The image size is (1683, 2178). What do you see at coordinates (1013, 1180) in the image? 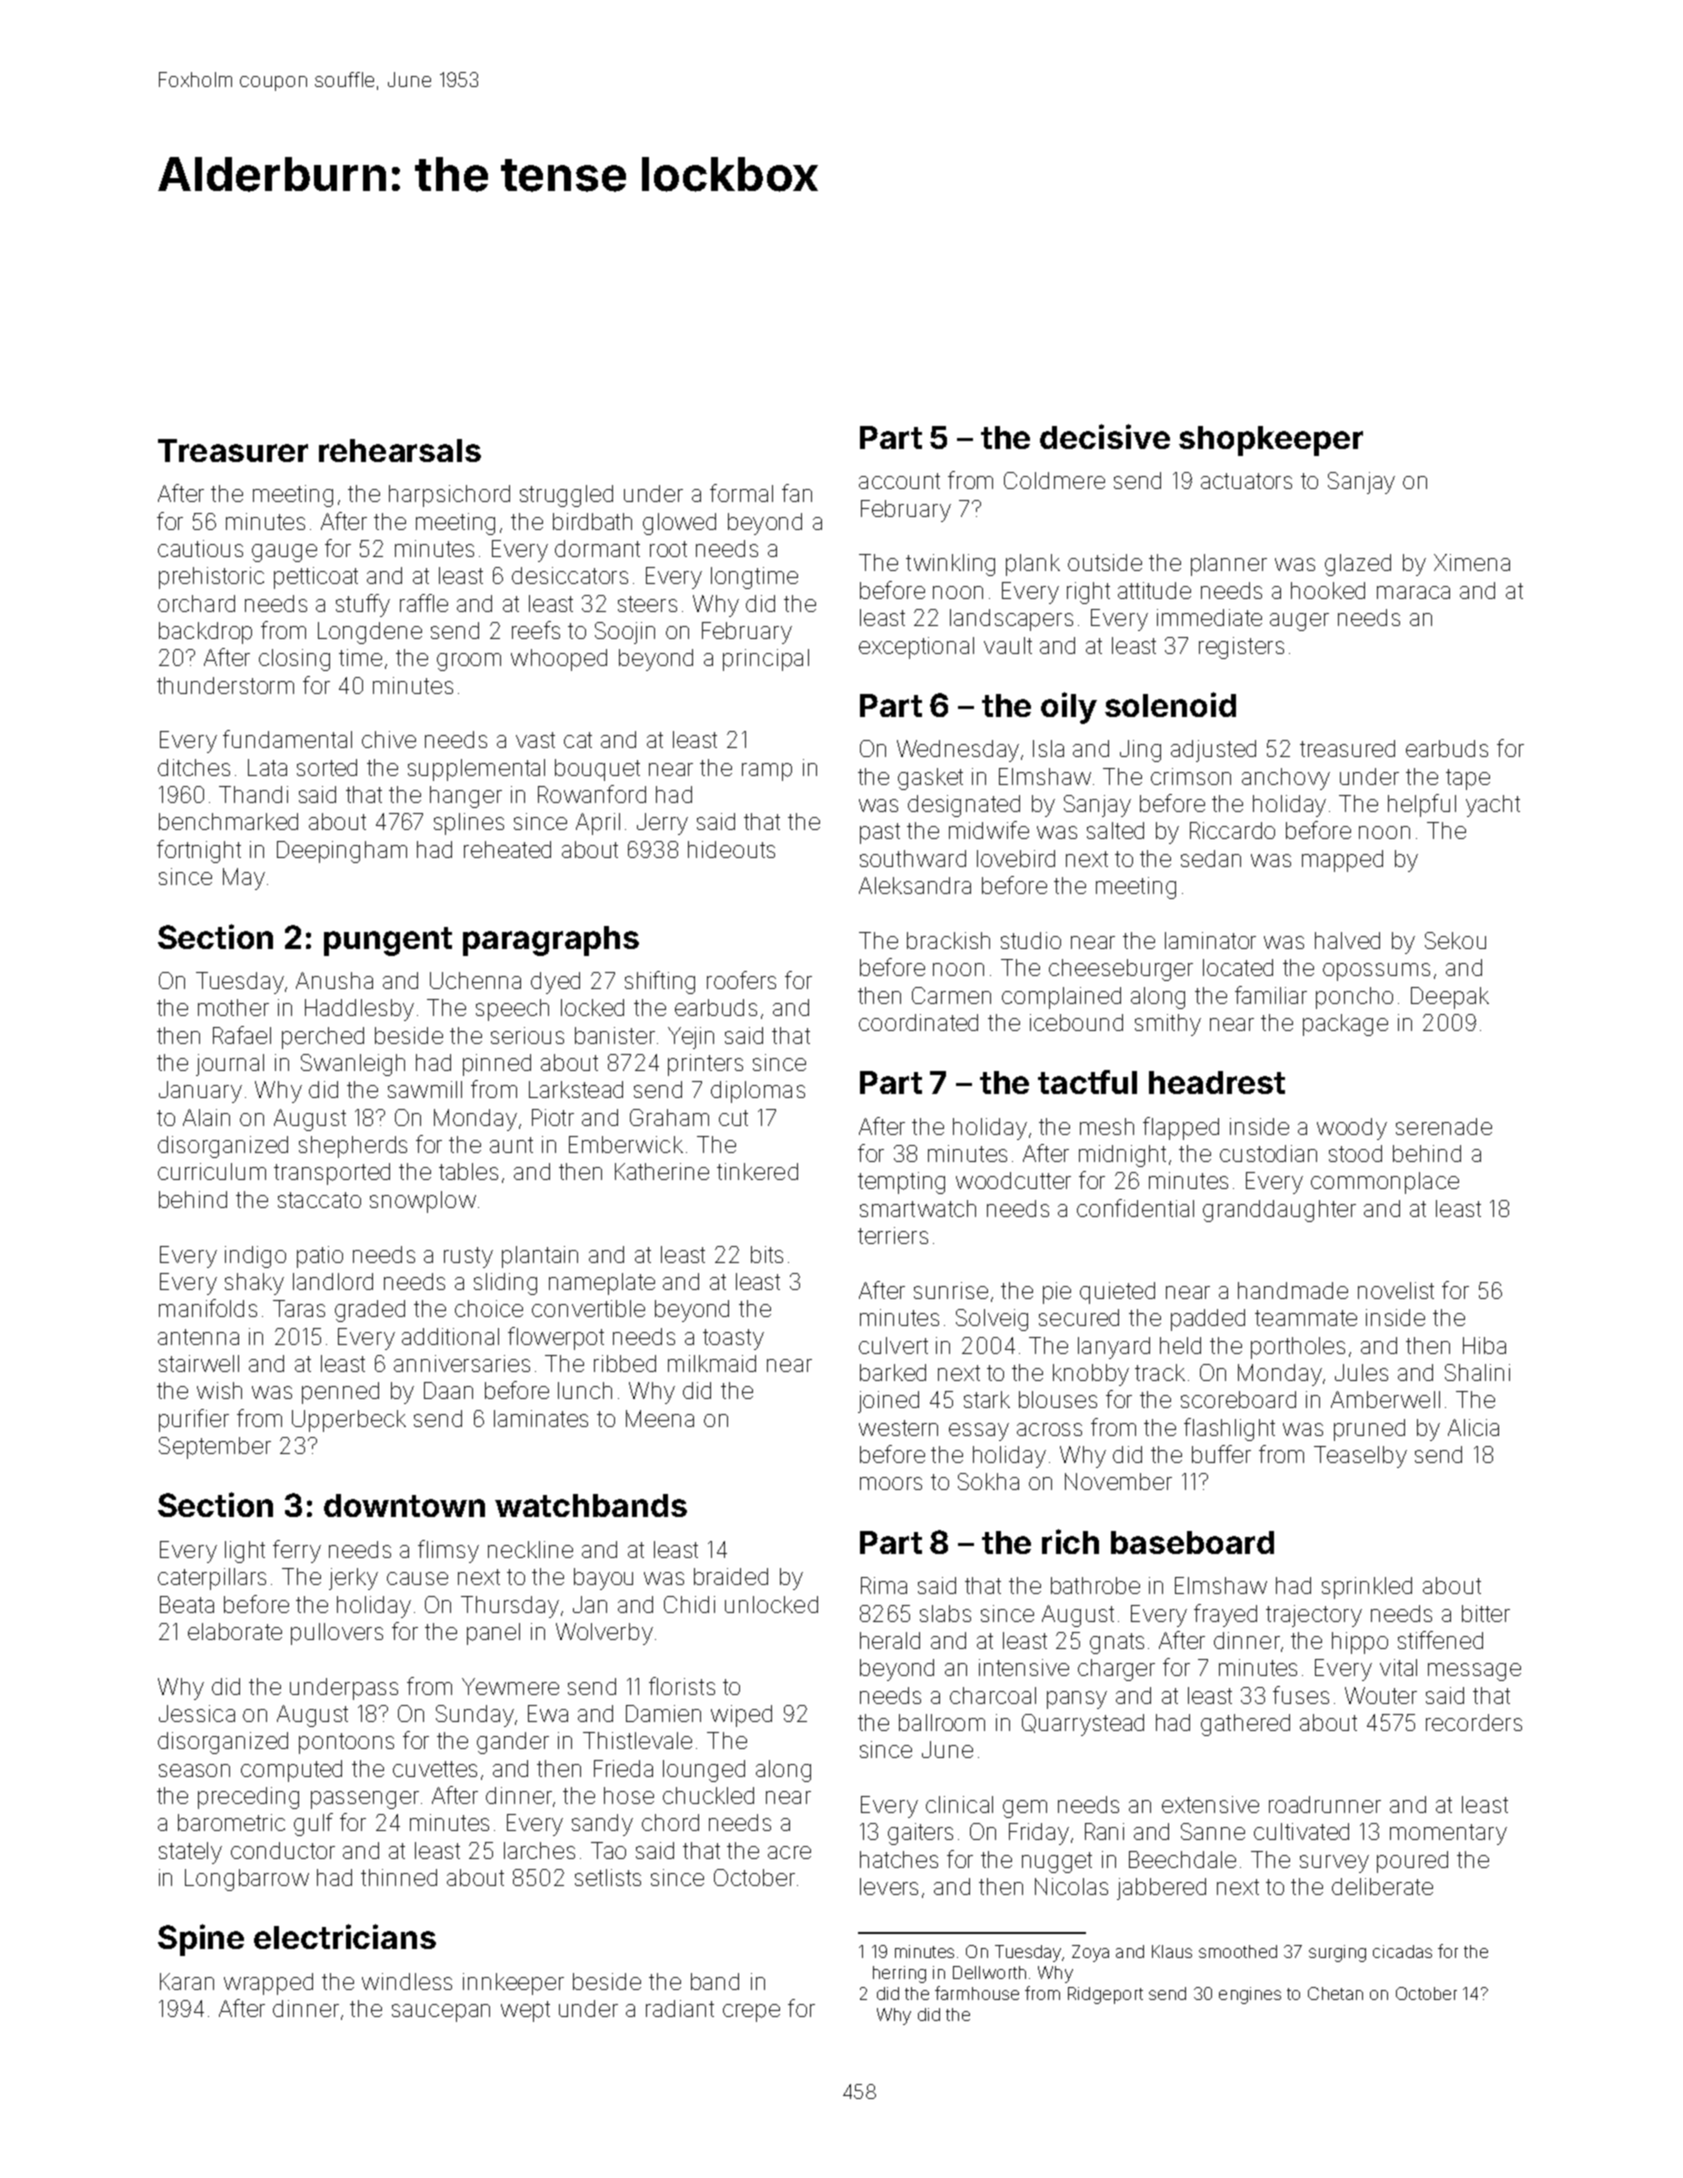
I see `woodcutter` at bounding box center [1013, 1180].
